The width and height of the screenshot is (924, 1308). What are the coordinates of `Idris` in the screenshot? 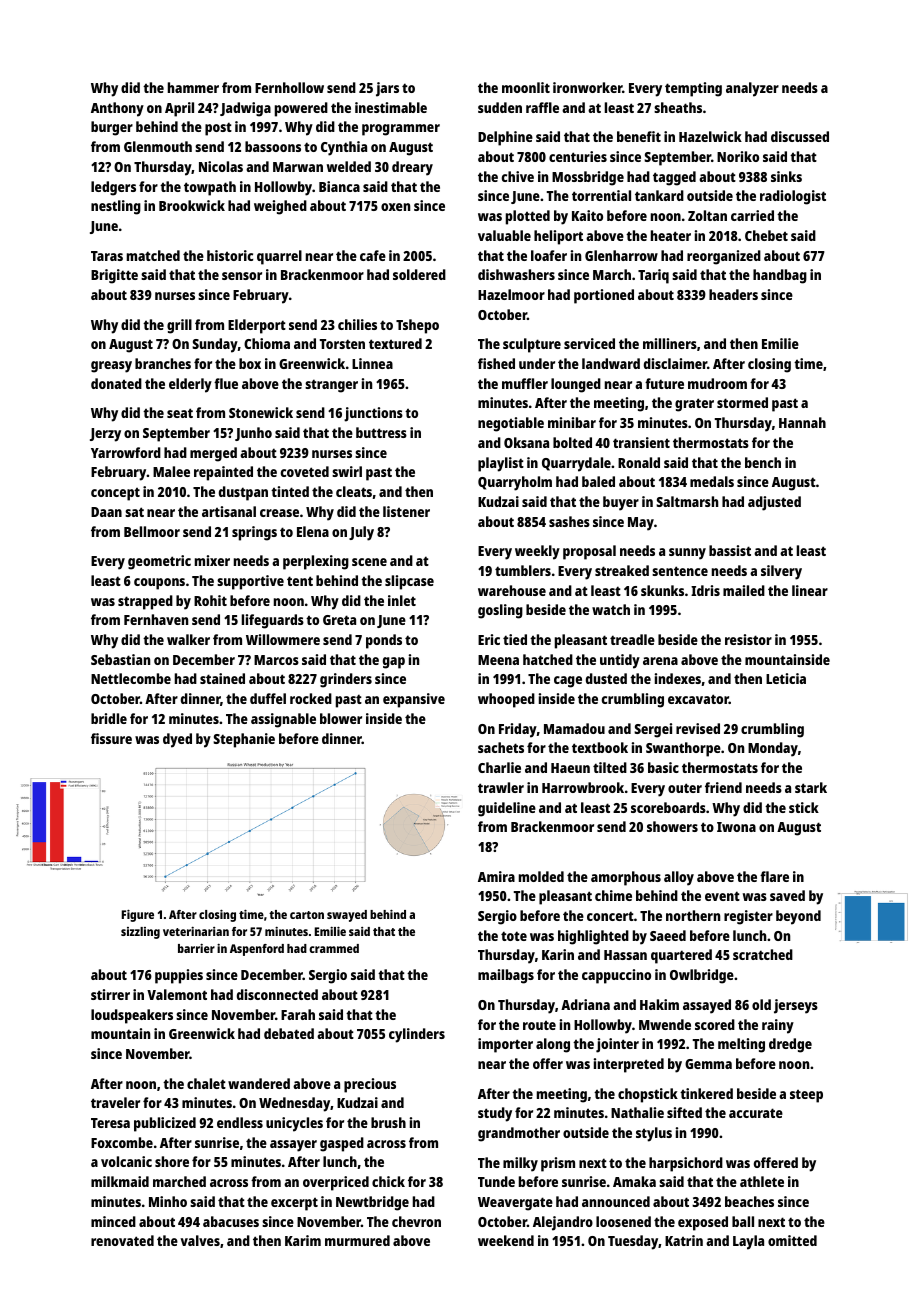 It's located at (705, 590).
